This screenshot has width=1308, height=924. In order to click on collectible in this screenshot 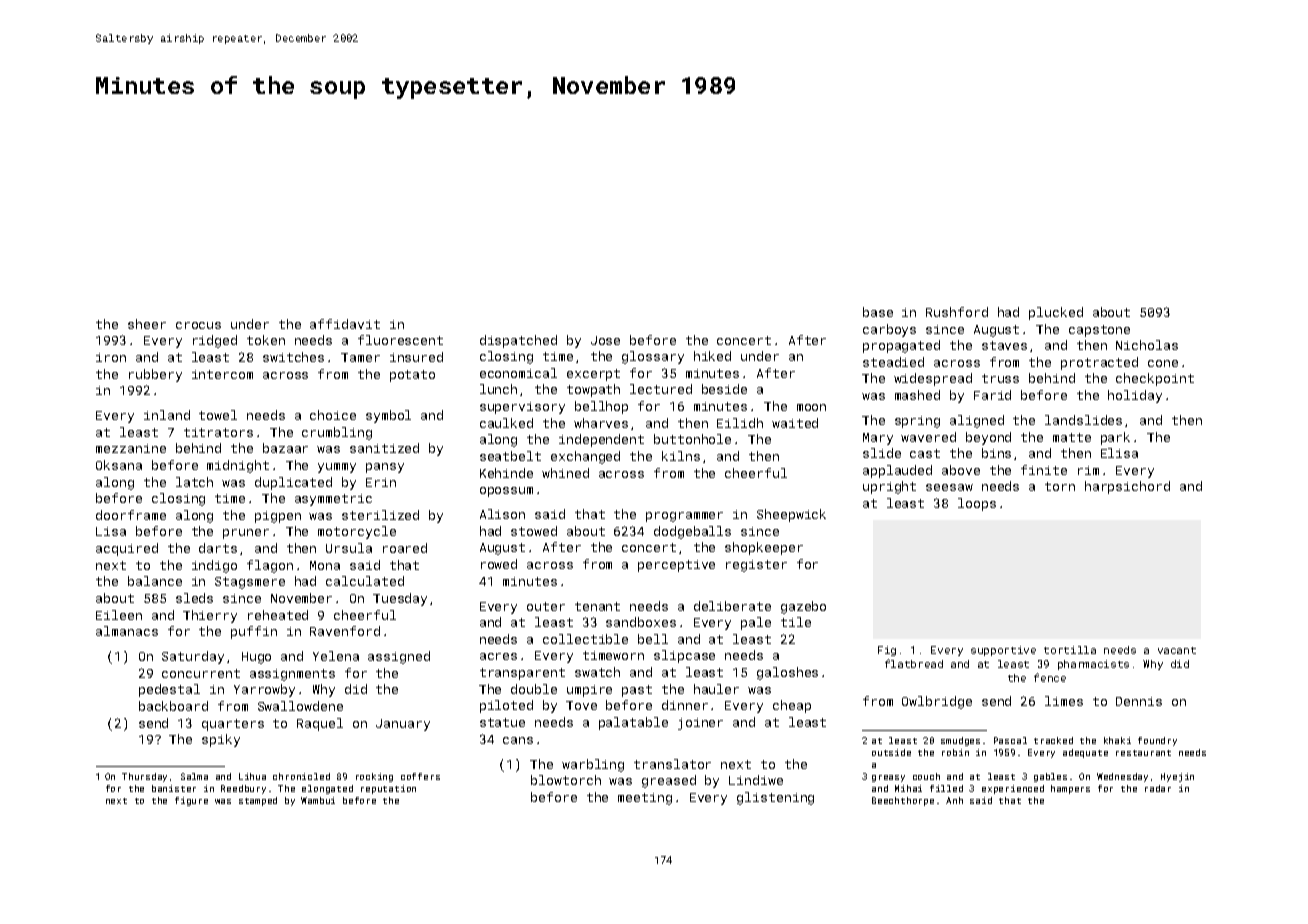, I will do `click(585, 639)`.
